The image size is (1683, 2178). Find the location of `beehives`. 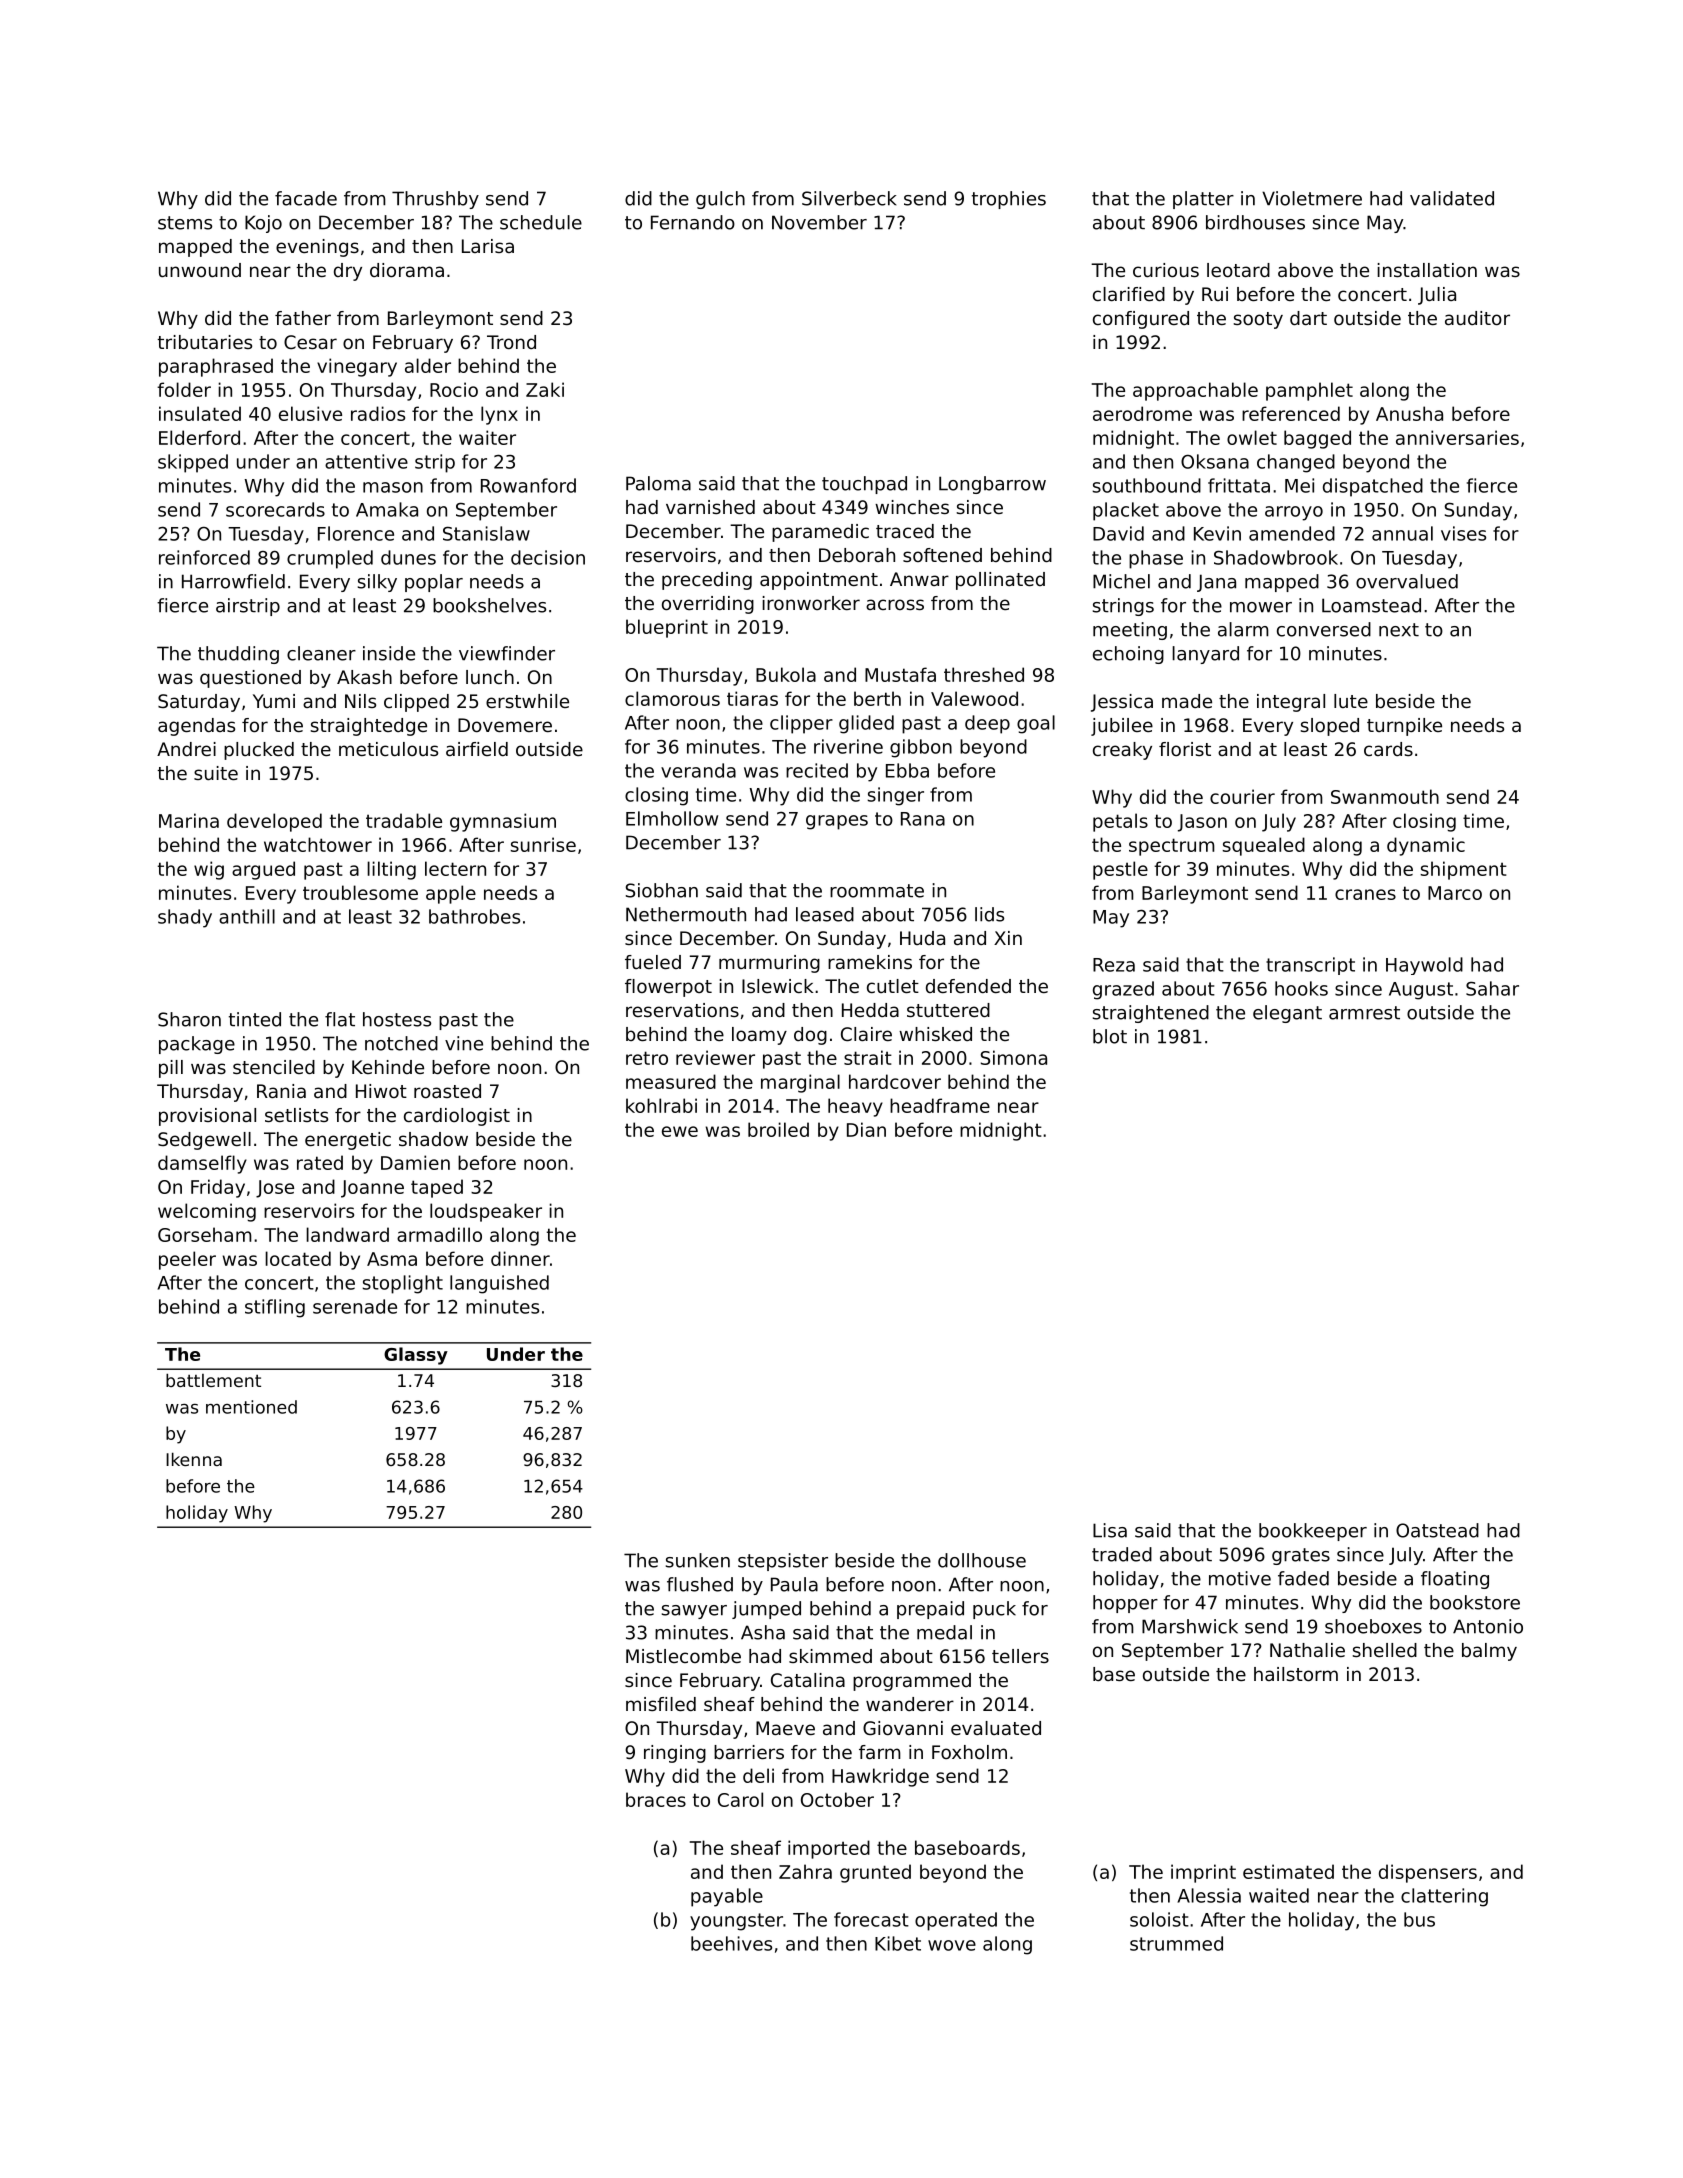

beehives is located at coordinates (731, 1943).
